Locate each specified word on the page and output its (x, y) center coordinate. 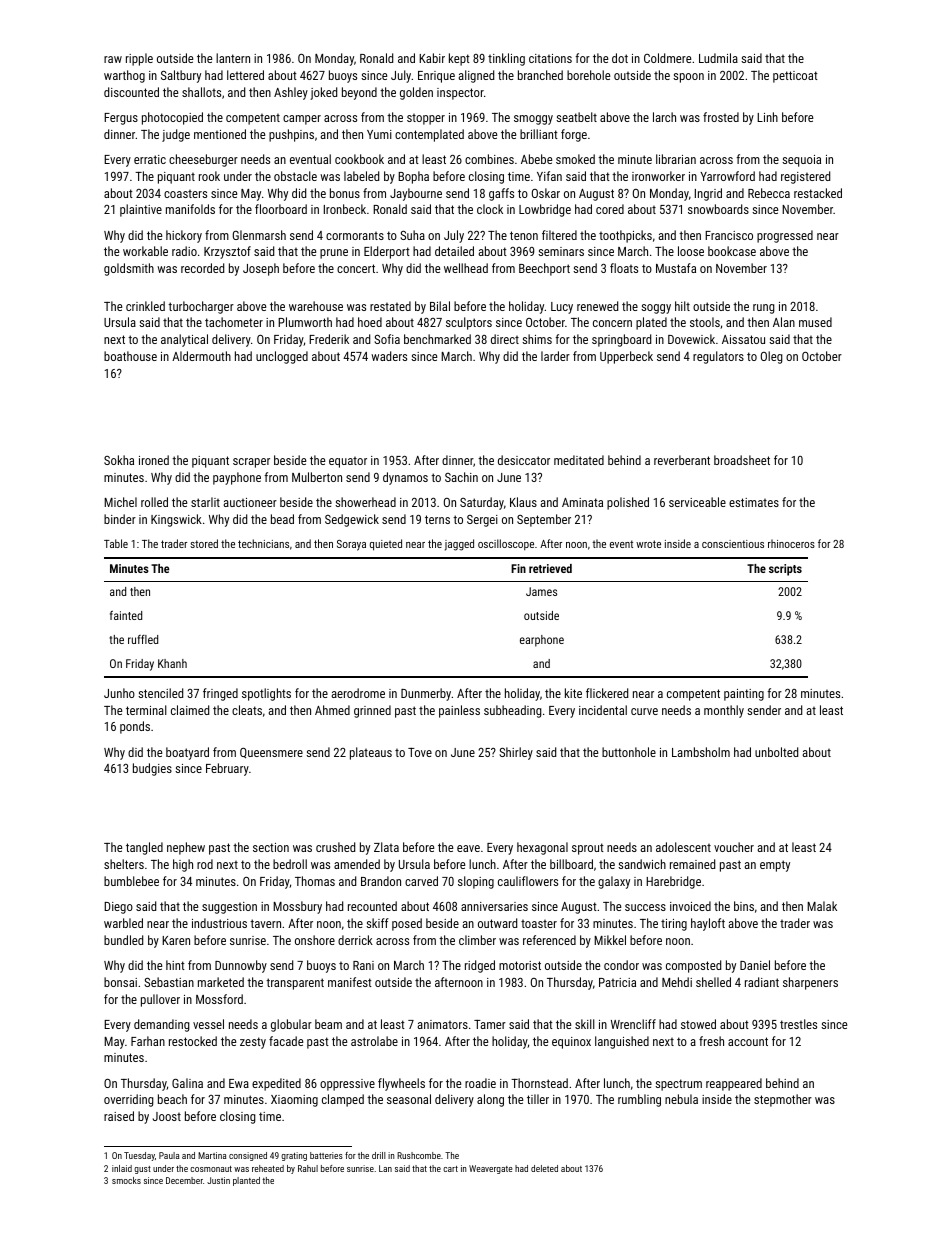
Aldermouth (201, 356)
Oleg (772, 357)
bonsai (120, 982)
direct (505, 339)
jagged (459, 545)
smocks (126, 1180)
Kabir (432, 58)
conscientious (733, 544)
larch (664, 117)
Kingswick (176, 520)
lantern (233, 58)
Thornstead (539, 1083)
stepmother (783, 1100)
